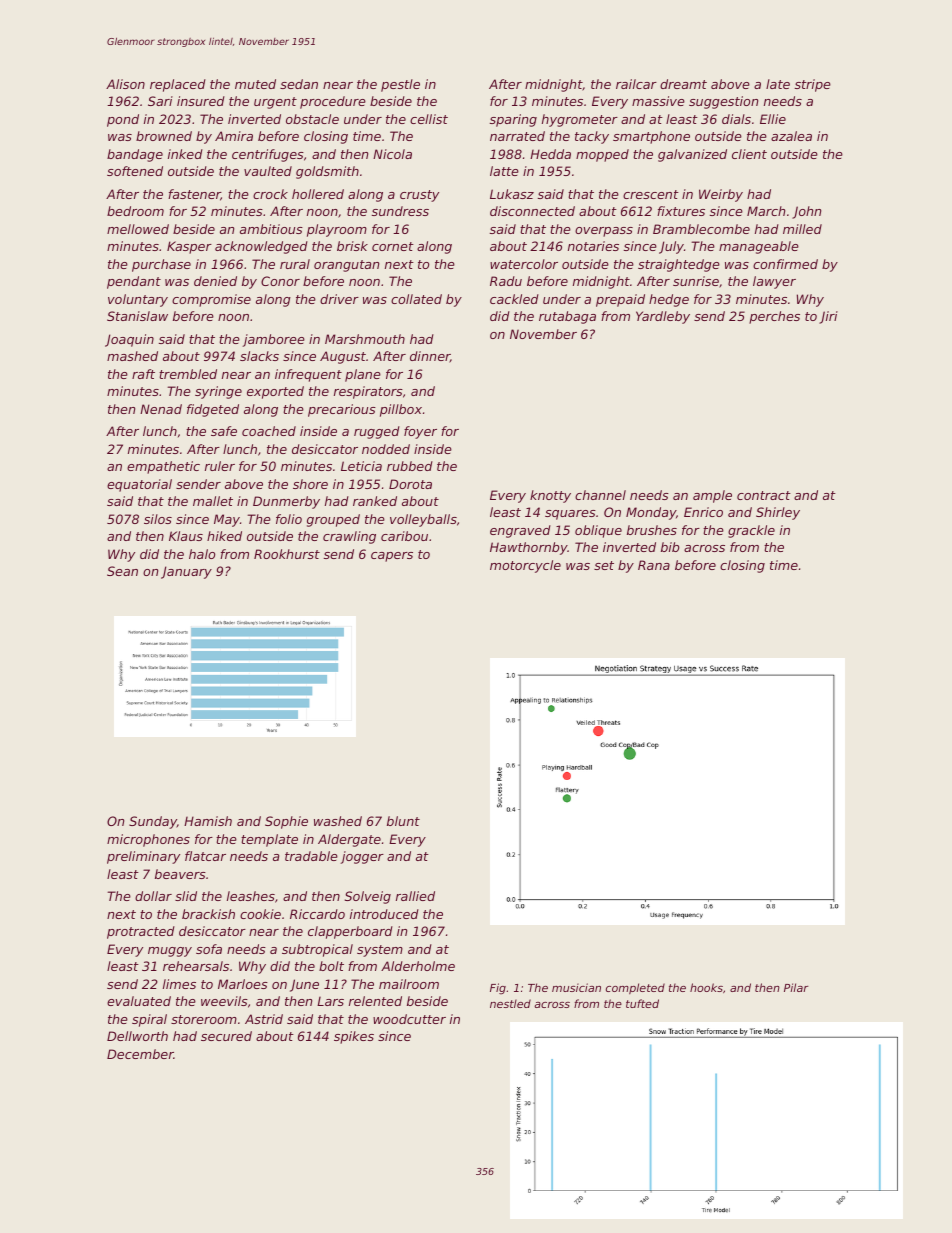  Describe the element at coordinates (418, 966) in the page. I see `Alderholme` at that location.
